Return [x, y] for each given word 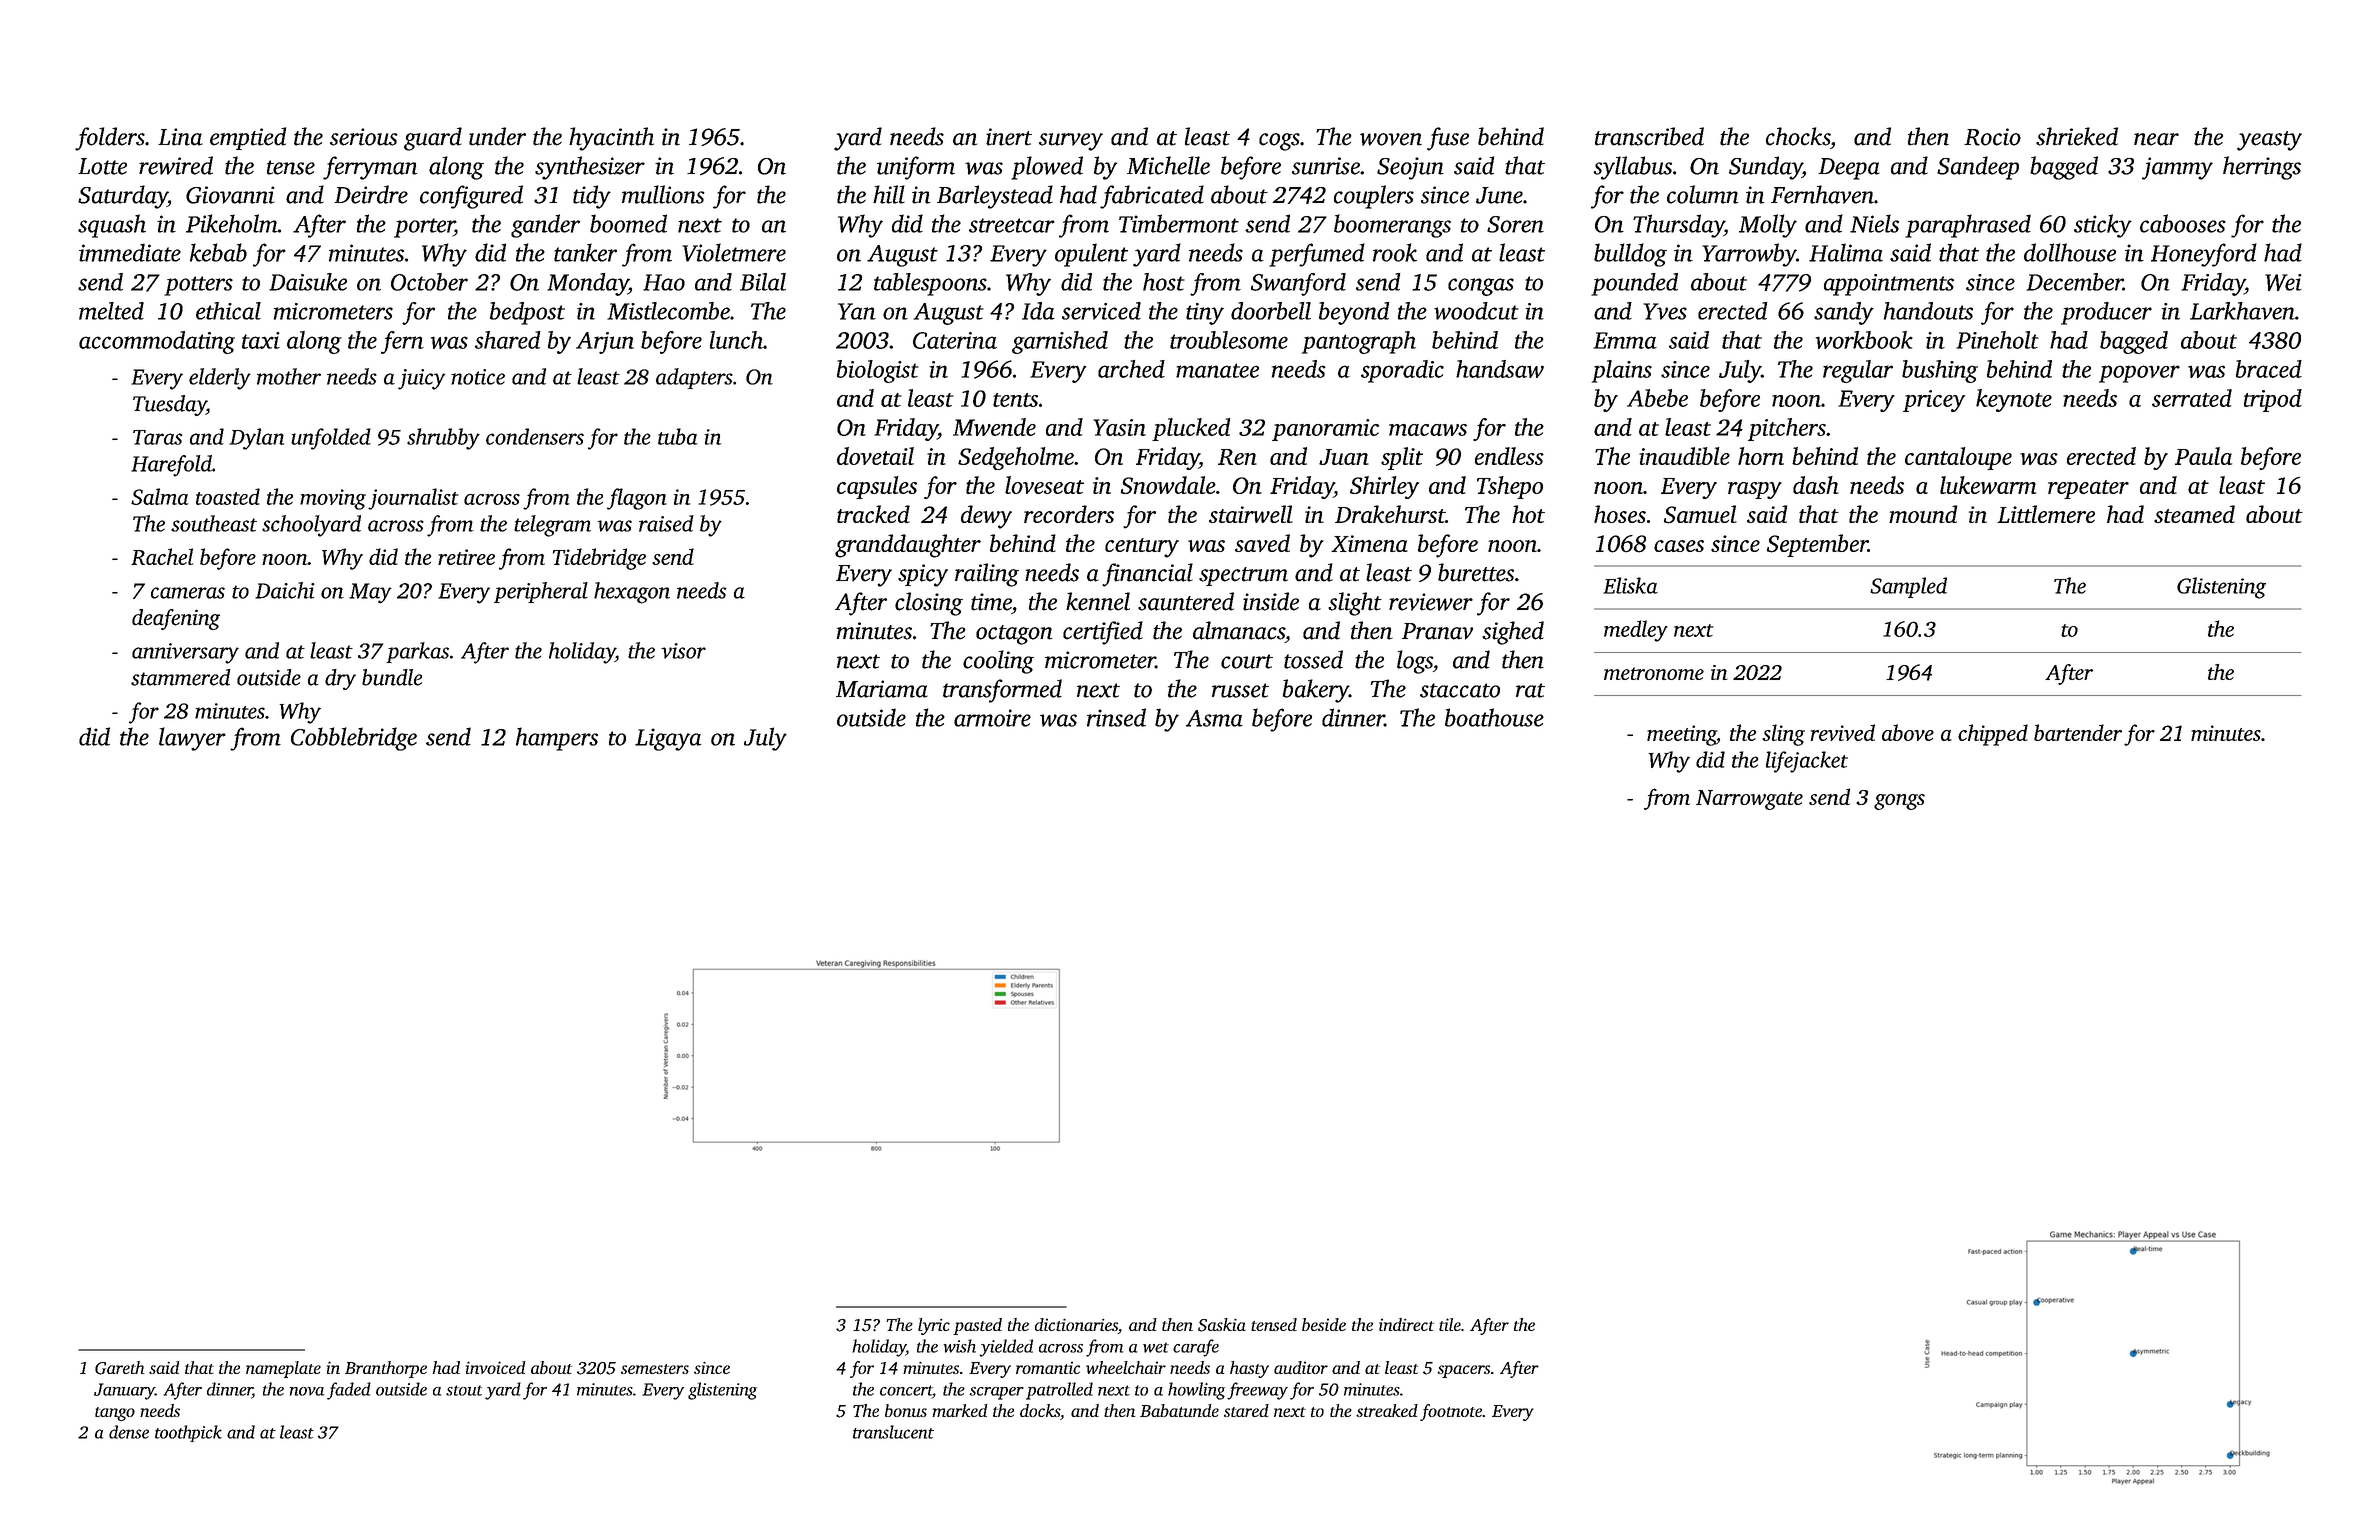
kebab [218, 252]
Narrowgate [1749, 800]
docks [1040, 1410]
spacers [1464, 1371]
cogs [1279, 142]
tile [1450, 1324]
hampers [557, 739]
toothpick [188, 1433]
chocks [1798, 136]
